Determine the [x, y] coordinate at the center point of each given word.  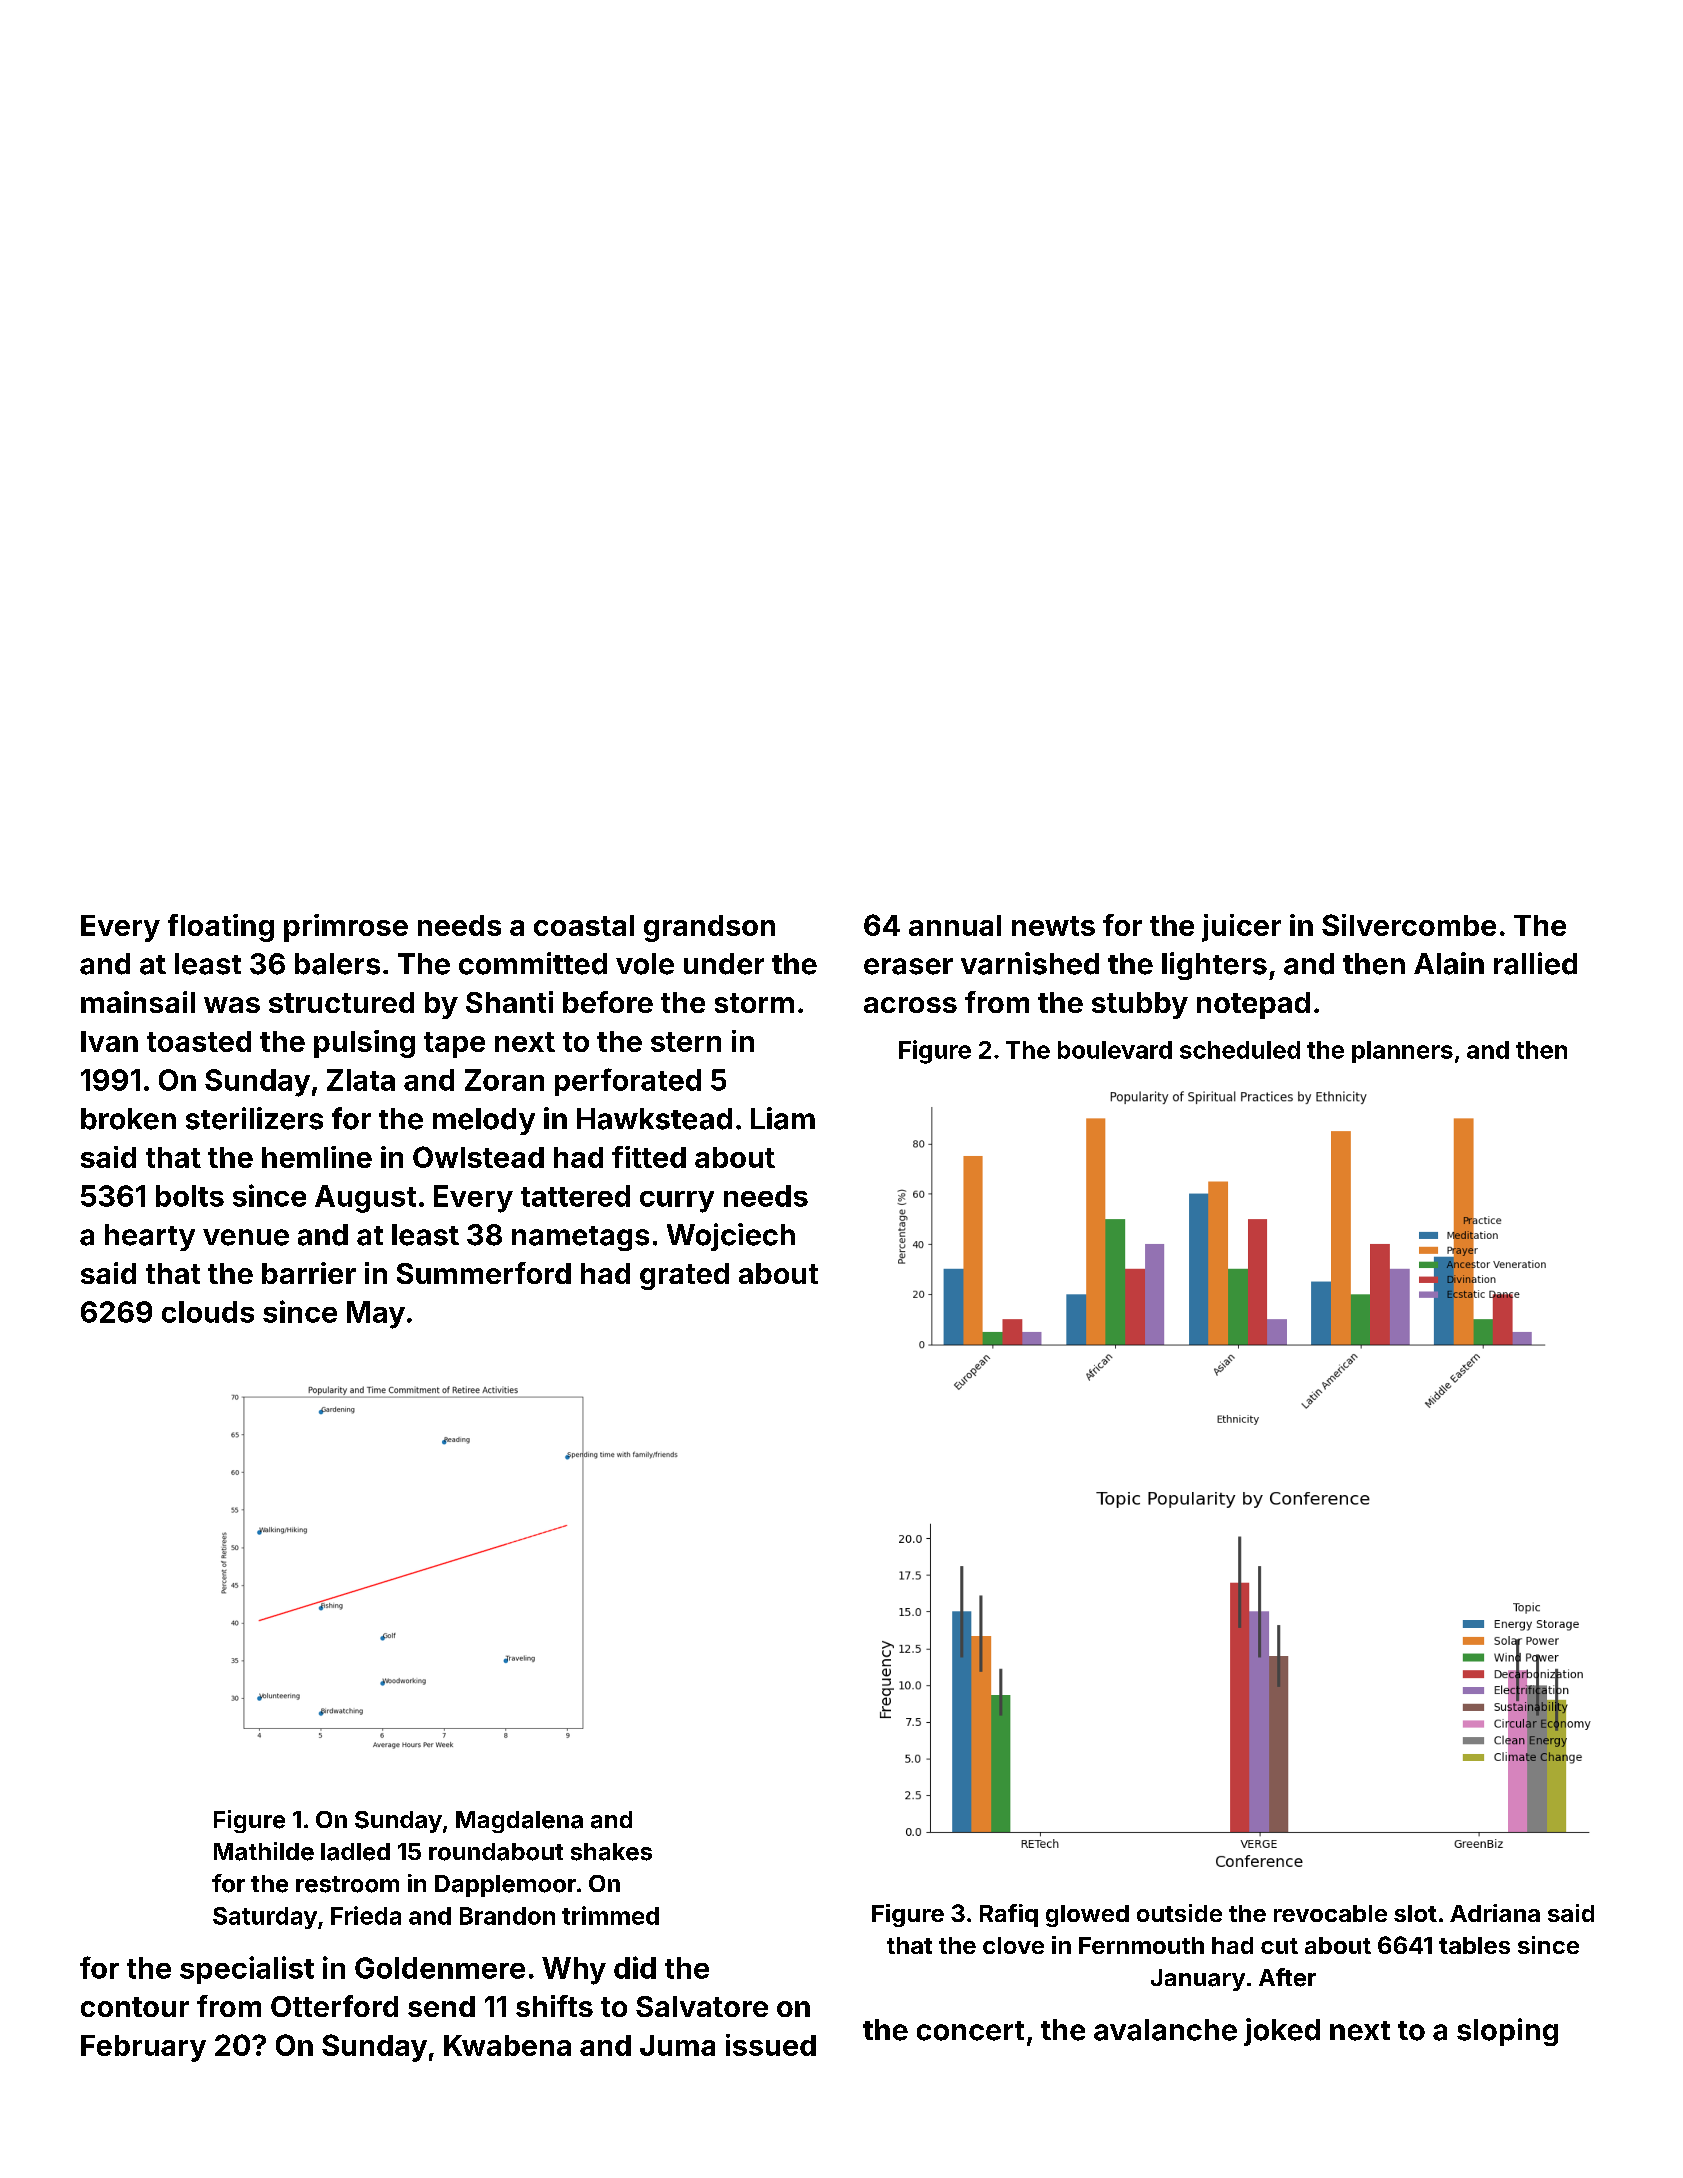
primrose [346, 928]
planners [1402, 1052]
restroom [347, 1884]
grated [684, 1276]
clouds [208, 1312]
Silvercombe [1409, 925]
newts [1053, 926]
